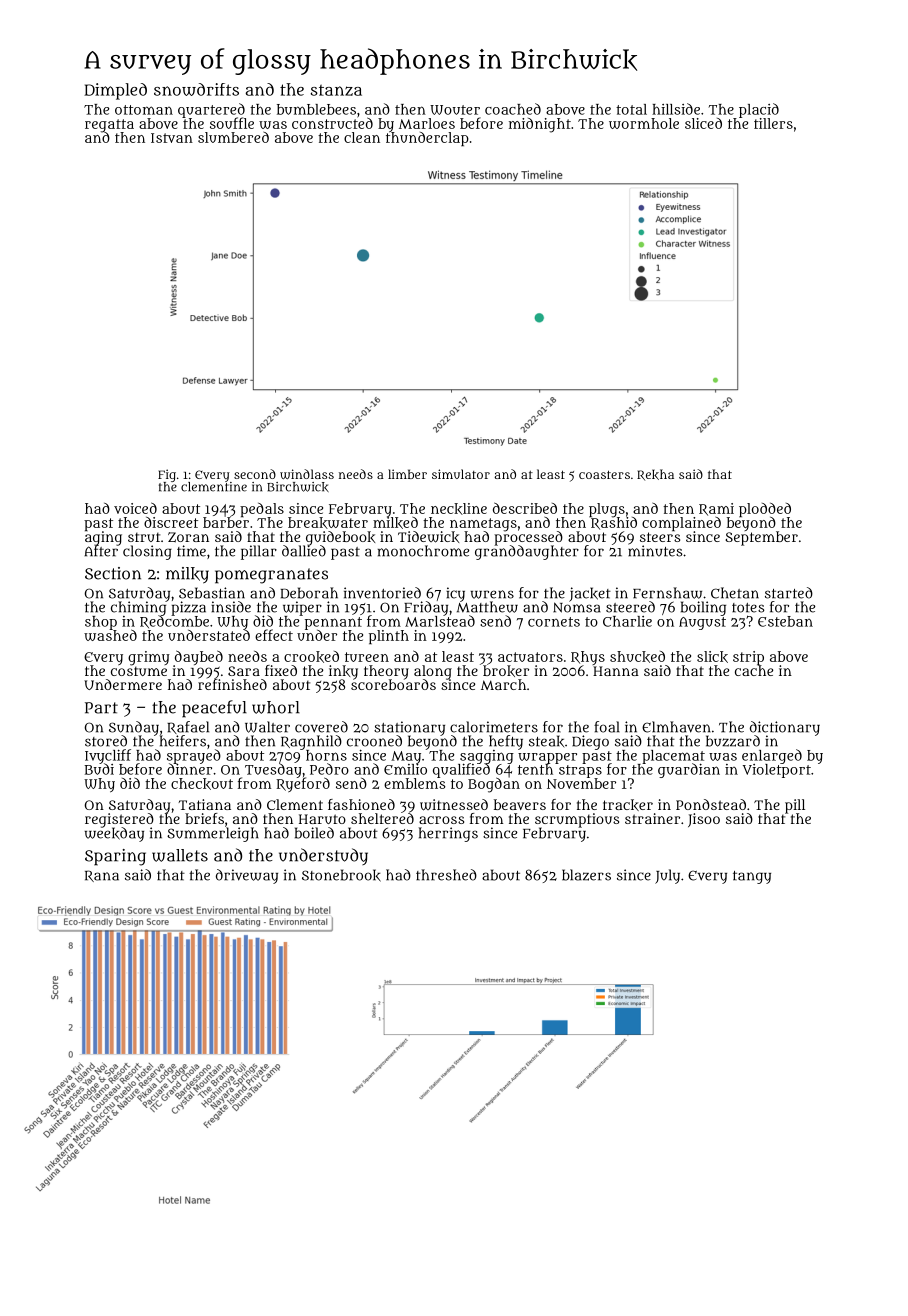 The height and width of the screenshot is (1316, 908). I want to click on stanza, so click(336, 90).
